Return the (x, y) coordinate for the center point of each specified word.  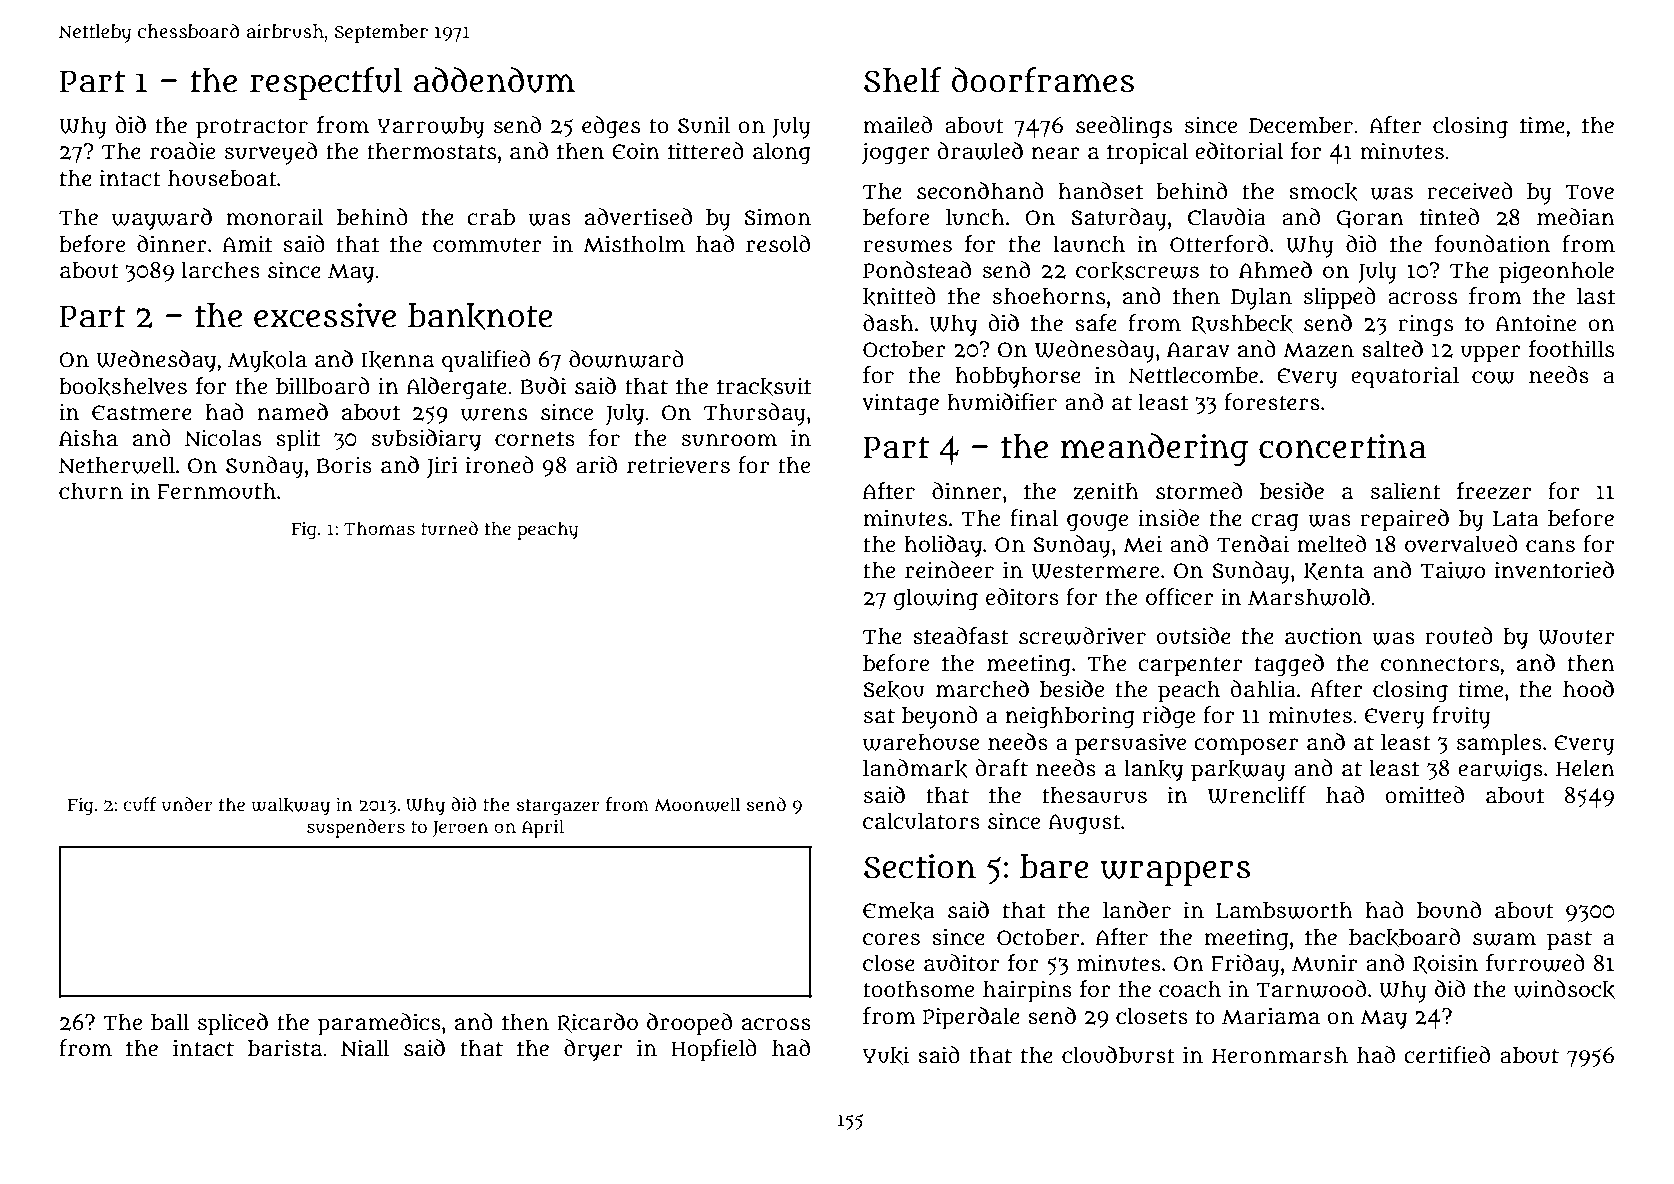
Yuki (886, 1056)
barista (285, 1048)
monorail (275, 217)
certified (1447, 1055)
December (1301, 125)
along (782, 153)
